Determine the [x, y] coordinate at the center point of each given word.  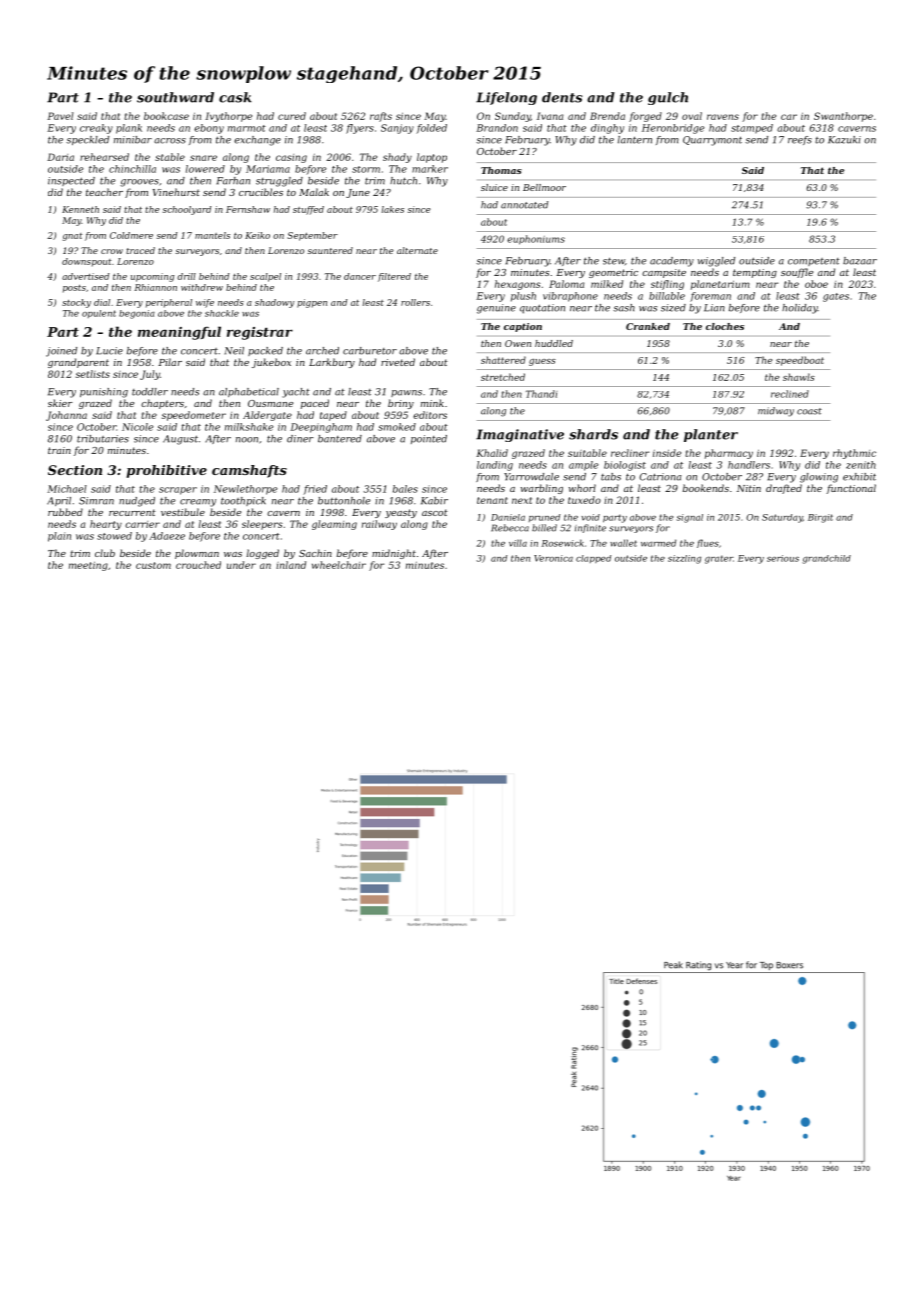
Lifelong [506, 98]
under [241, 565]
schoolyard [187, 210]
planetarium [720, 285]
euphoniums [536, 240]
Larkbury [332, 363]
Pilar [170, 362]
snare [203, 158]
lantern [635, 140]
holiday [800, 309]
